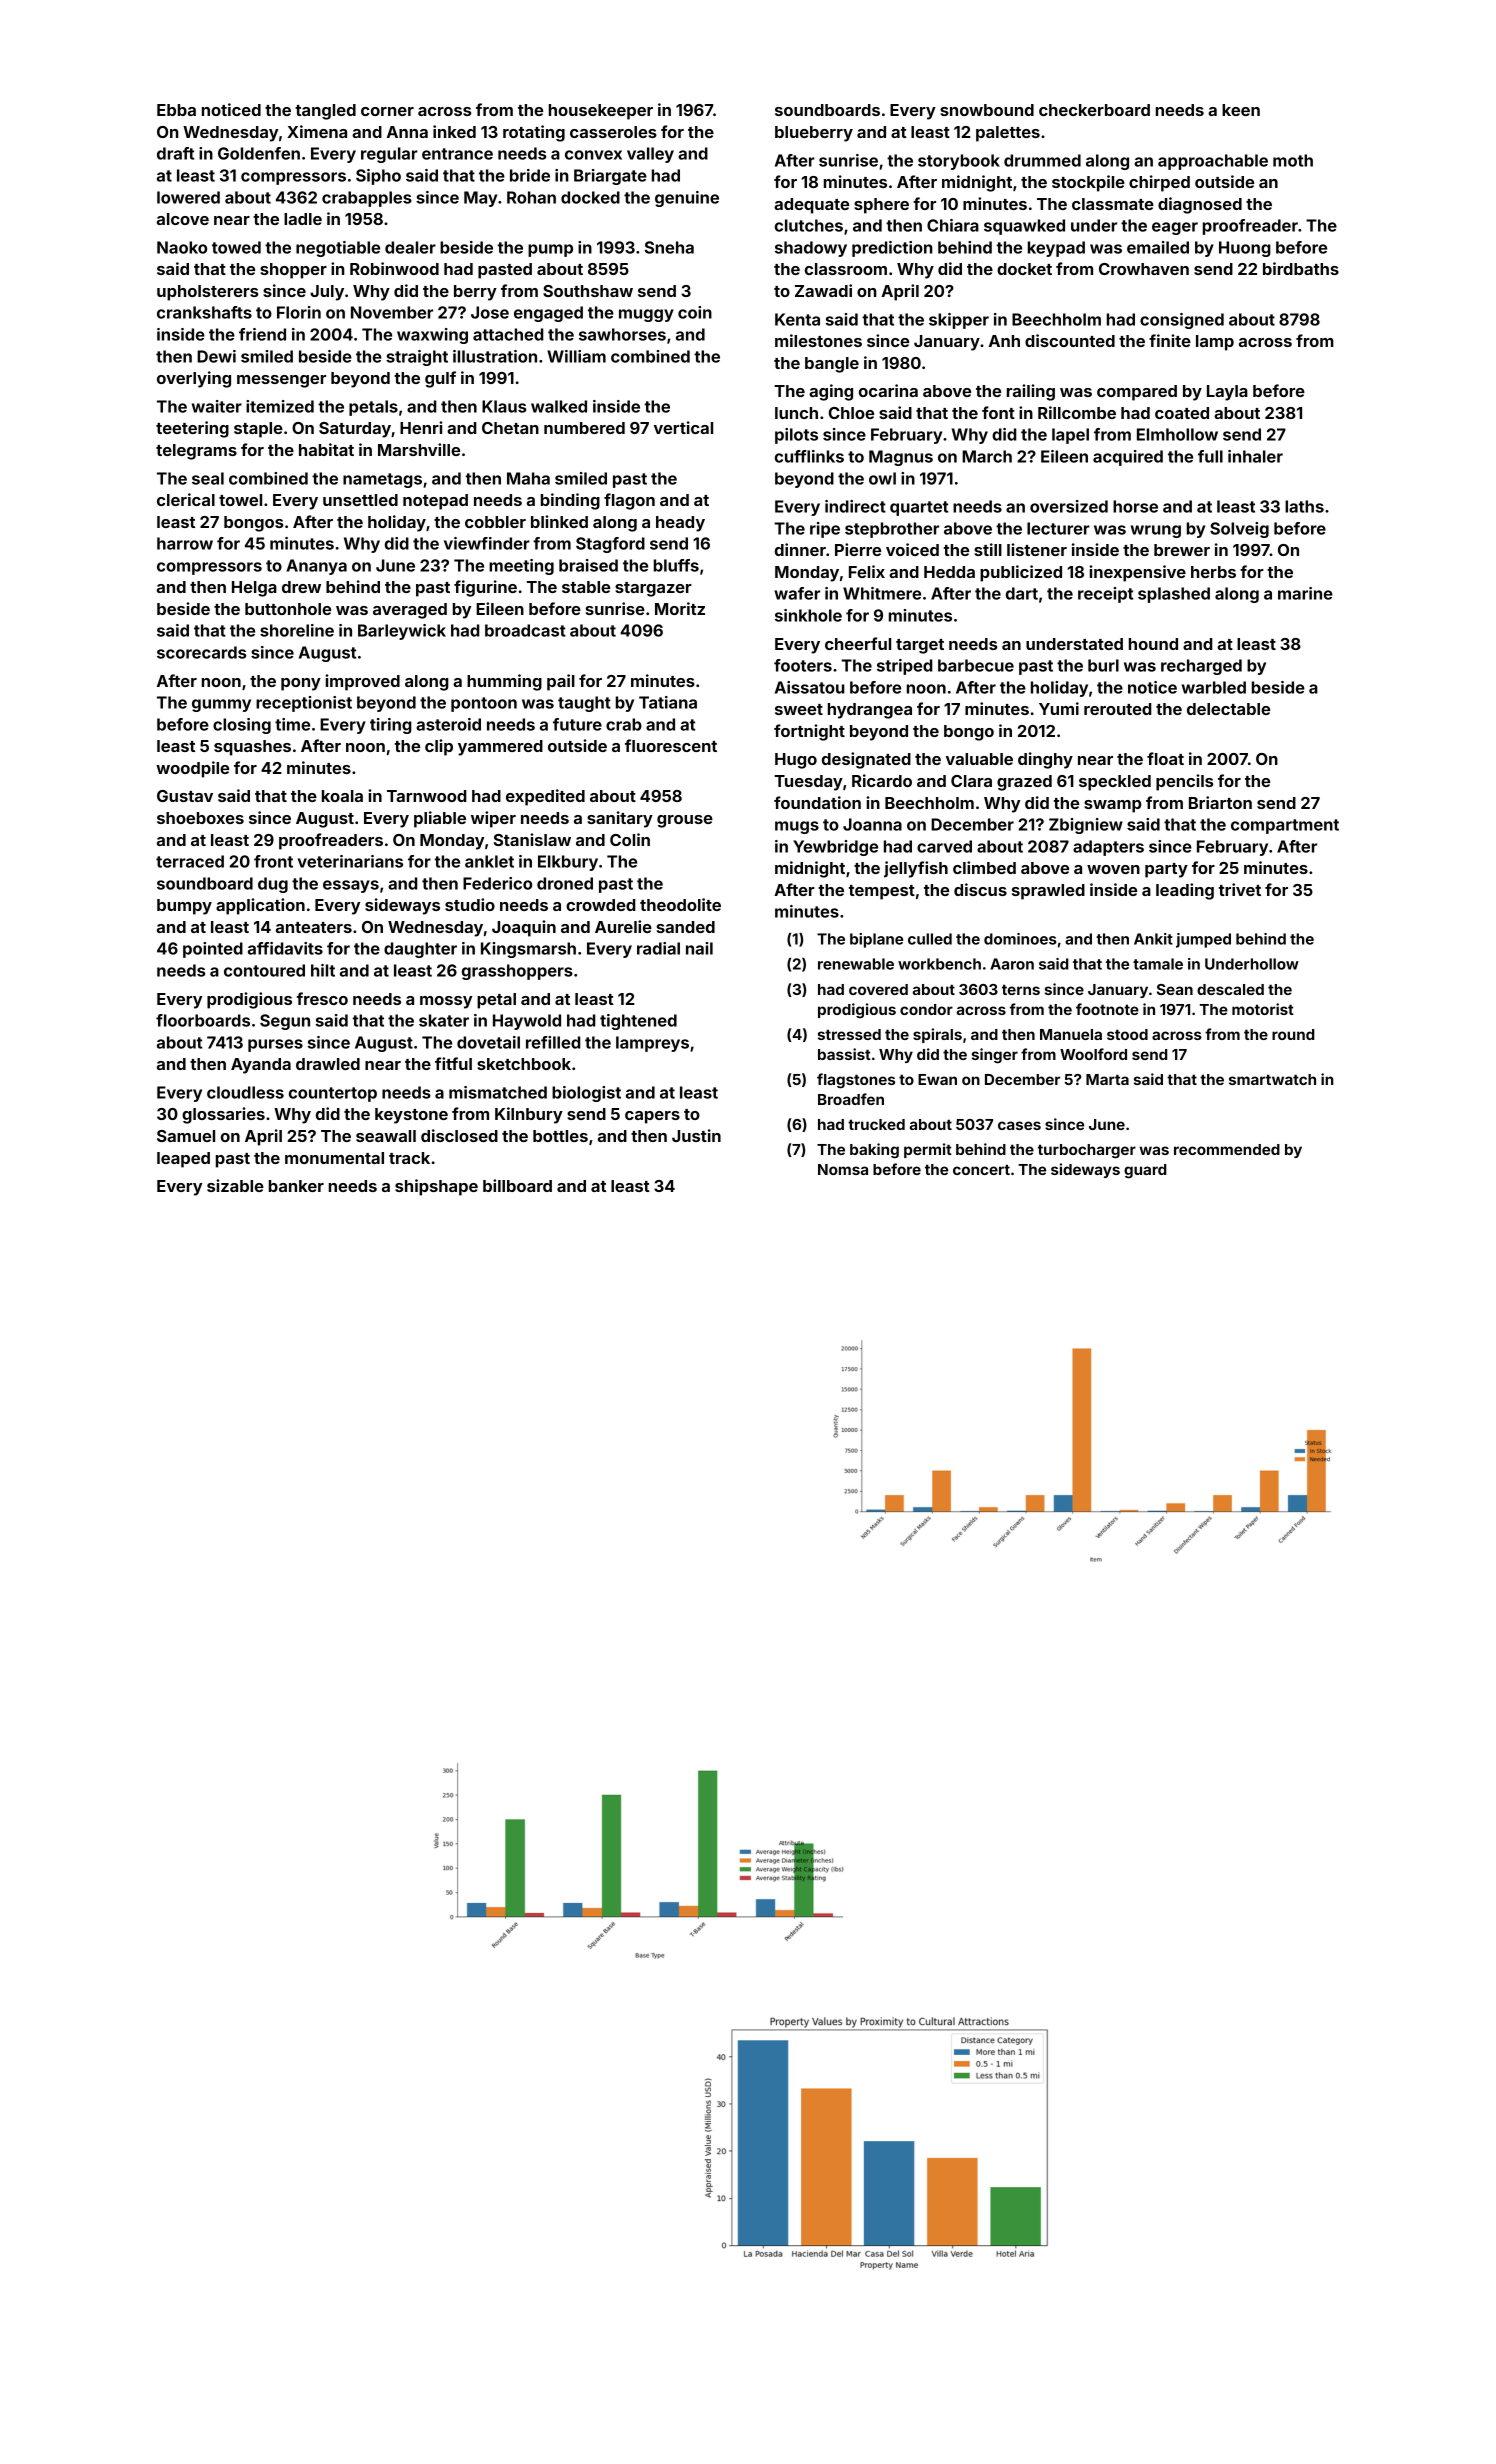 The image size is (1496, 2464). What do you see at coordinates (176, 110) in the image?
I see `Ebba` at bounding box center [176, 110].
